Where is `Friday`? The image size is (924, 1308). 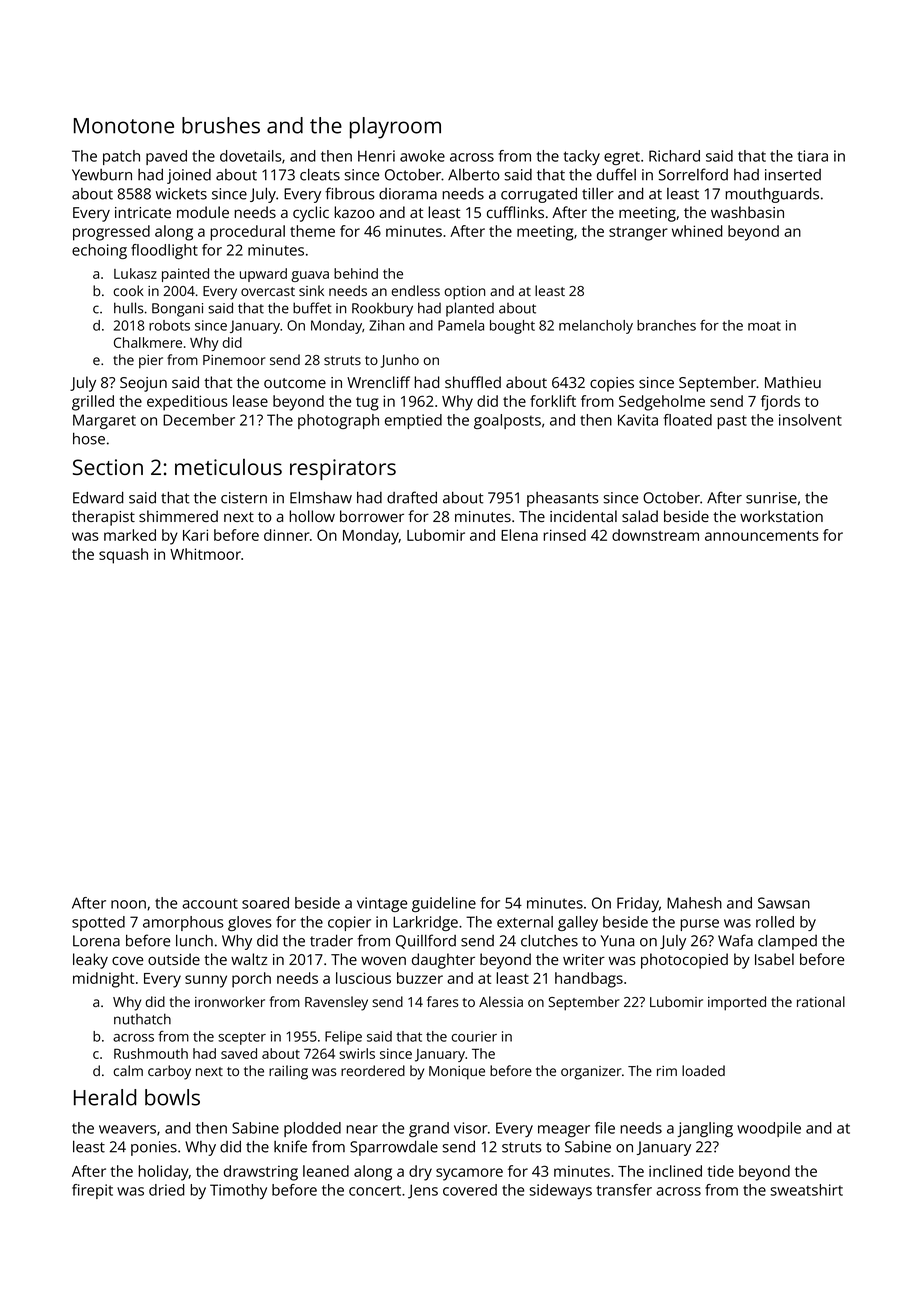
Friday is located at coordinates (638, 904).
